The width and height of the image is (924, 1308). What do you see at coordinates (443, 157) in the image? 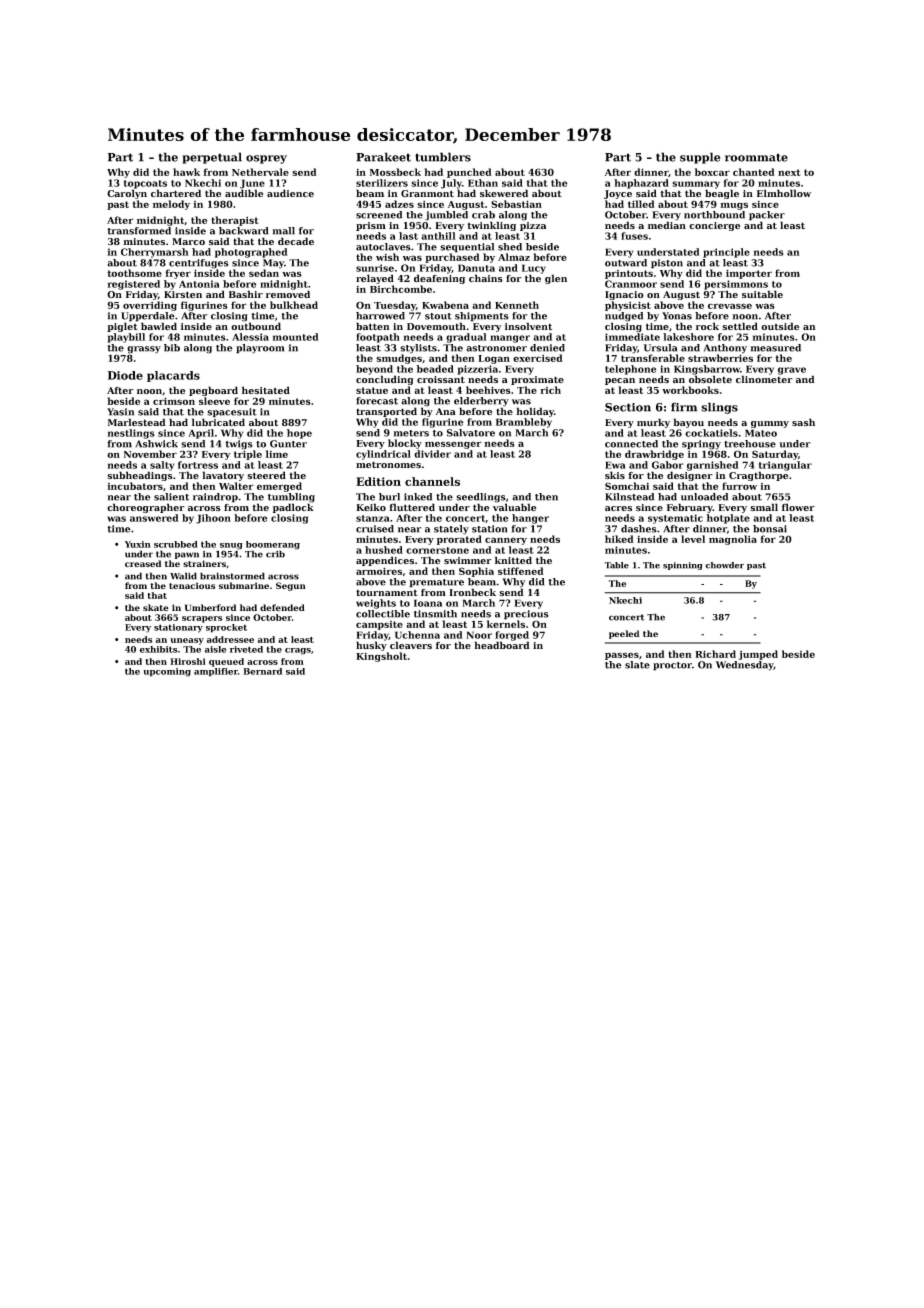
I see `tumblers` at bounding box center [443, 157].
